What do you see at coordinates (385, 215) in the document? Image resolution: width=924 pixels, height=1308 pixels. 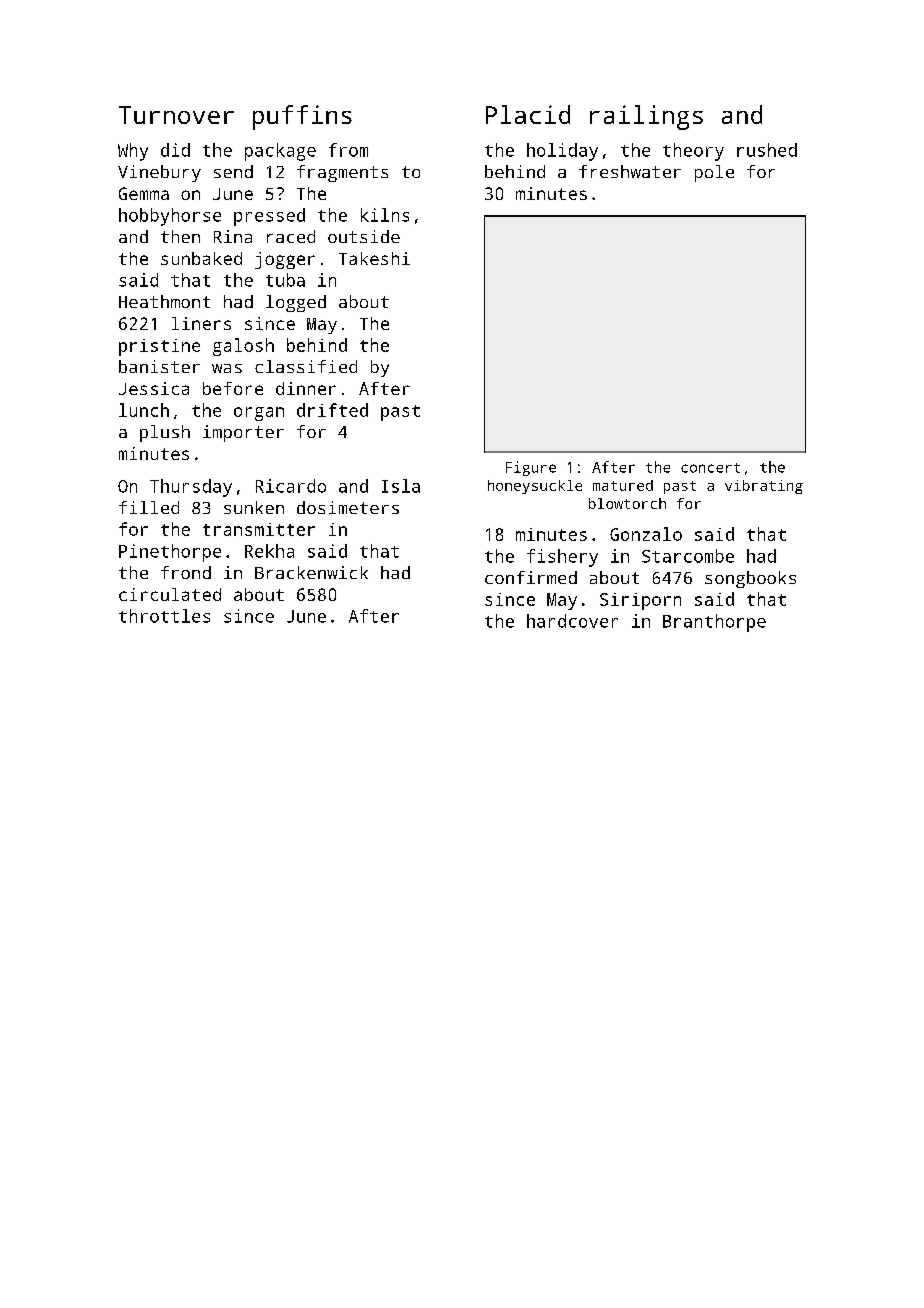 I see `kilns` at bounding box center [385, 215].
